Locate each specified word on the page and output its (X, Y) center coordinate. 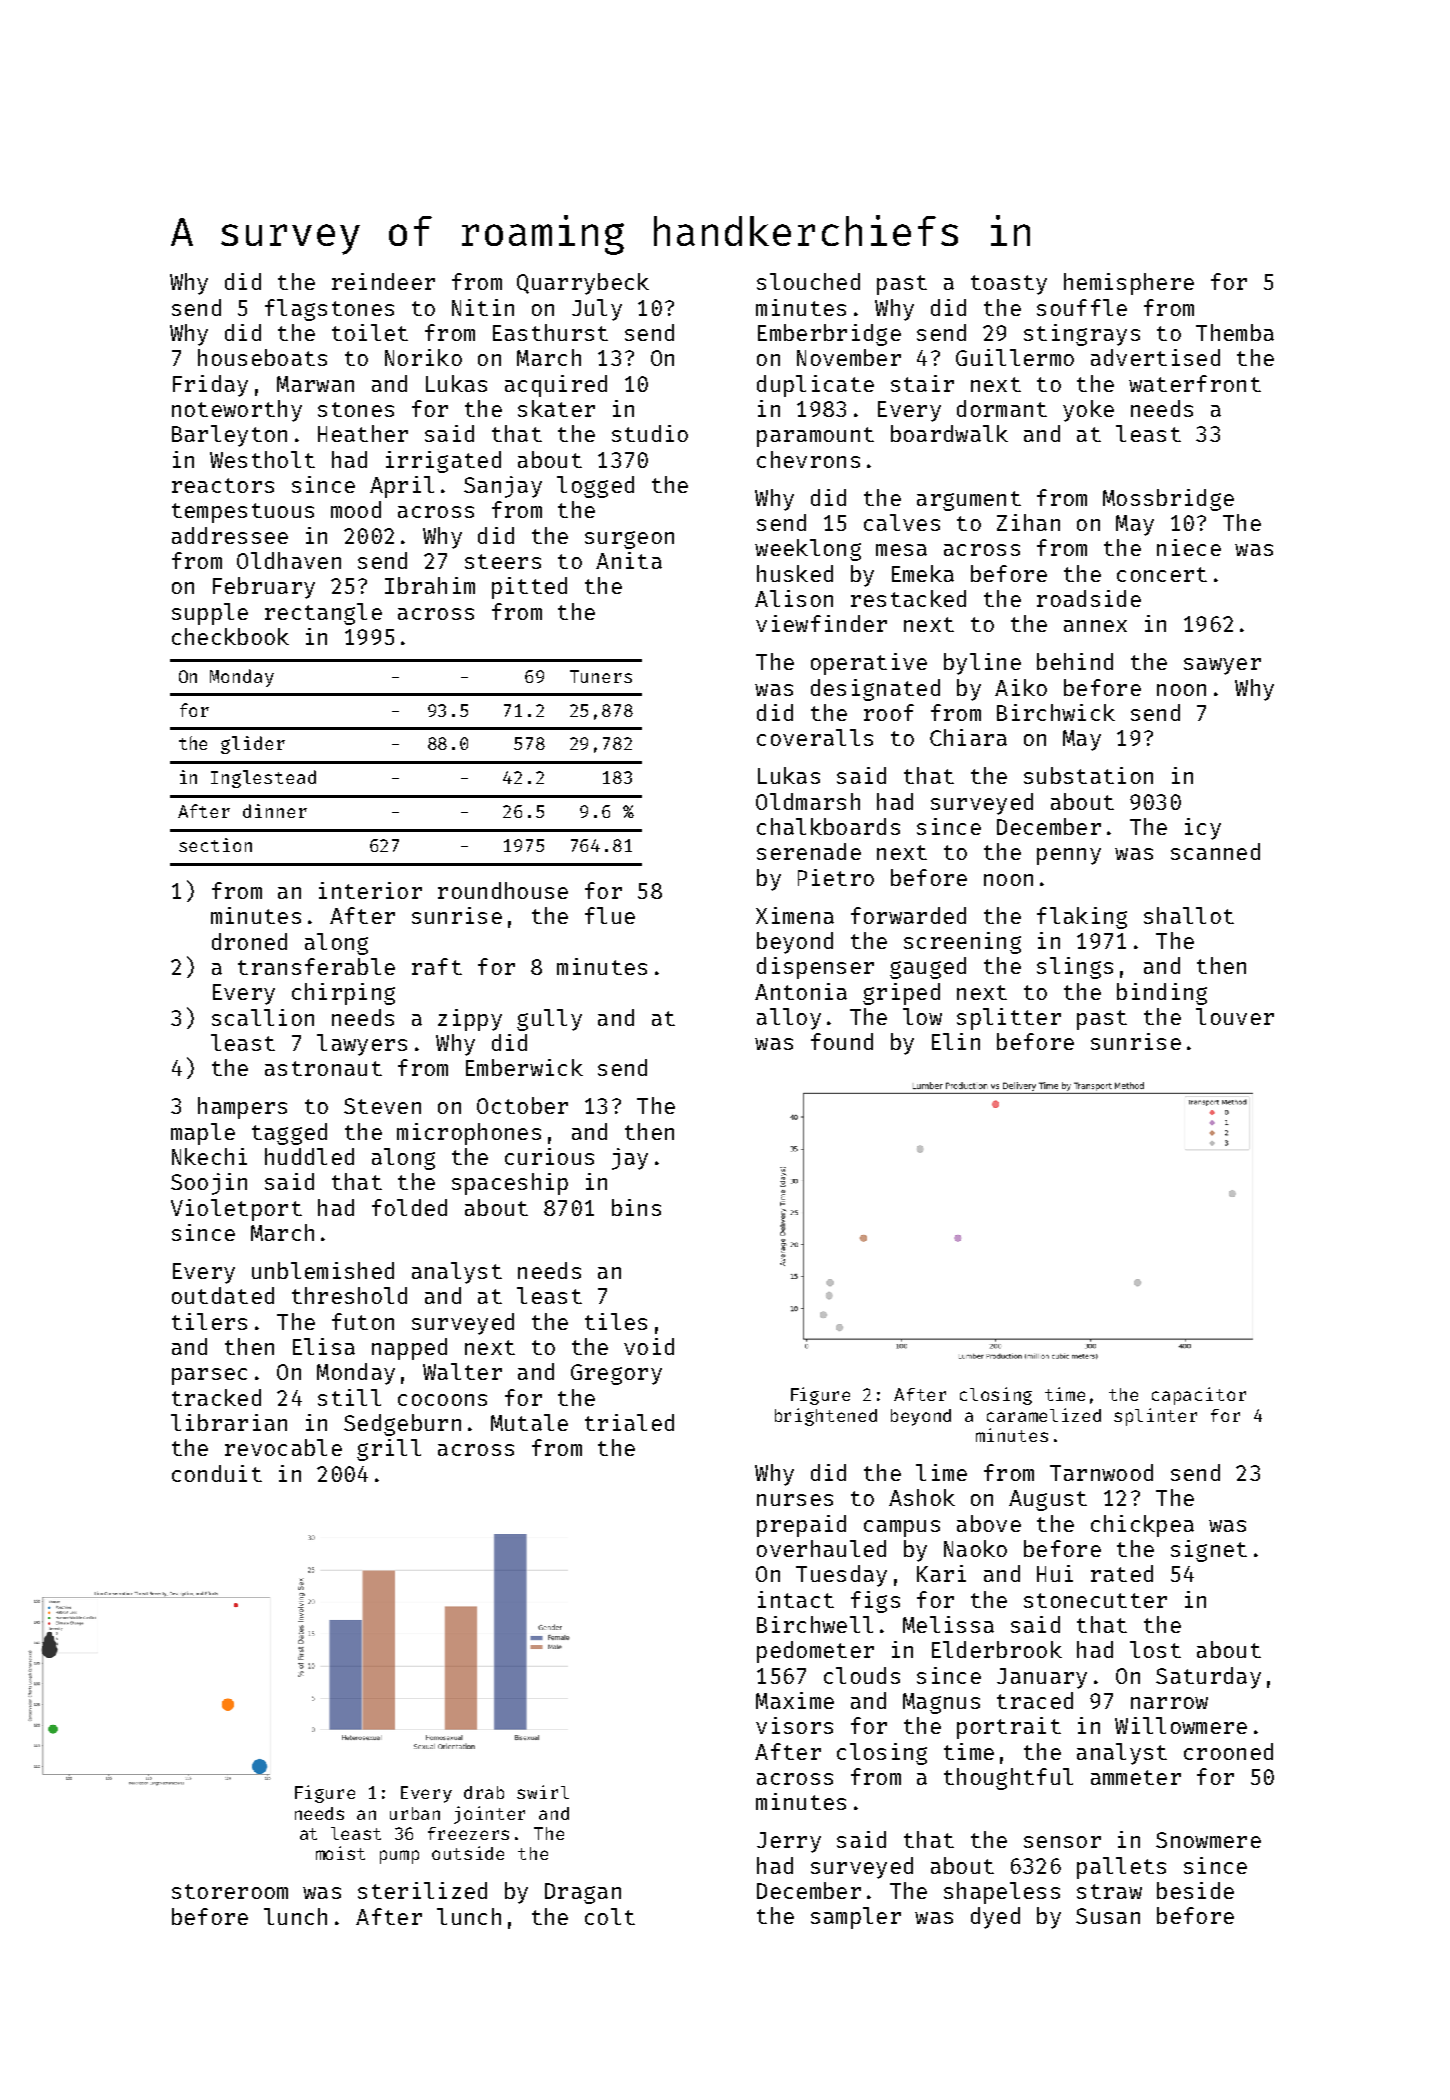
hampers (242, 1108)
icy (1203, 829)
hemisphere (1129, 284)
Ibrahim (430, 585)
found (842, 1041)
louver (1235, 1016)
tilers (209, 1321)
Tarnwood (1101, 1472)
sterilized (422, 1890)
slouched (808, 281)
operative (869, 664)
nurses (795, 1500)
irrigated (443, 462)
